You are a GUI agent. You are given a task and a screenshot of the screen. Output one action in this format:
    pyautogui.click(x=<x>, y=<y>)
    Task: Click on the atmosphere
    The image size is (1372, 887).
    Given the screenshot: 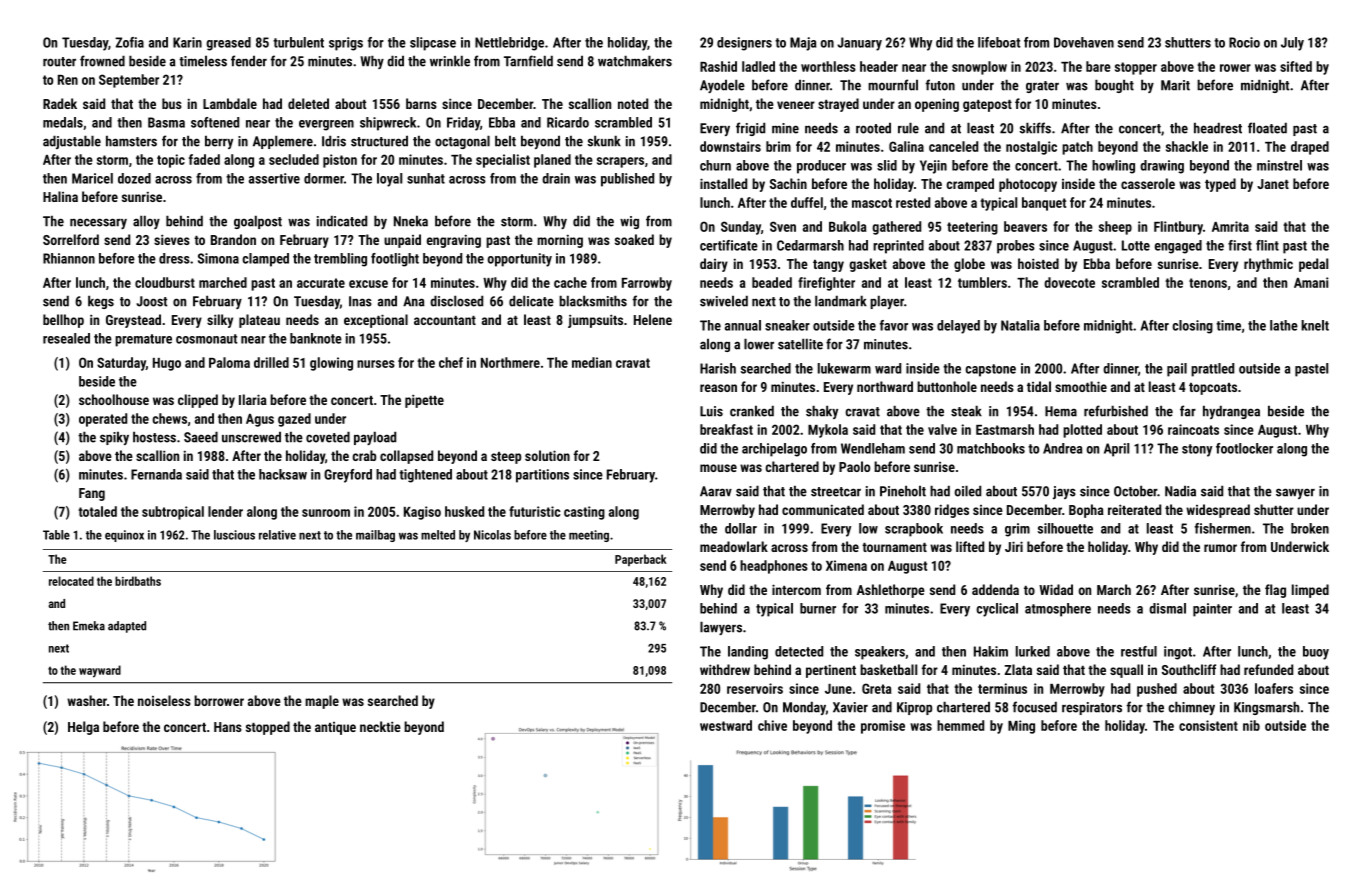 What is the action you would take?
    pyautogui.click(x=1058, y=610)
